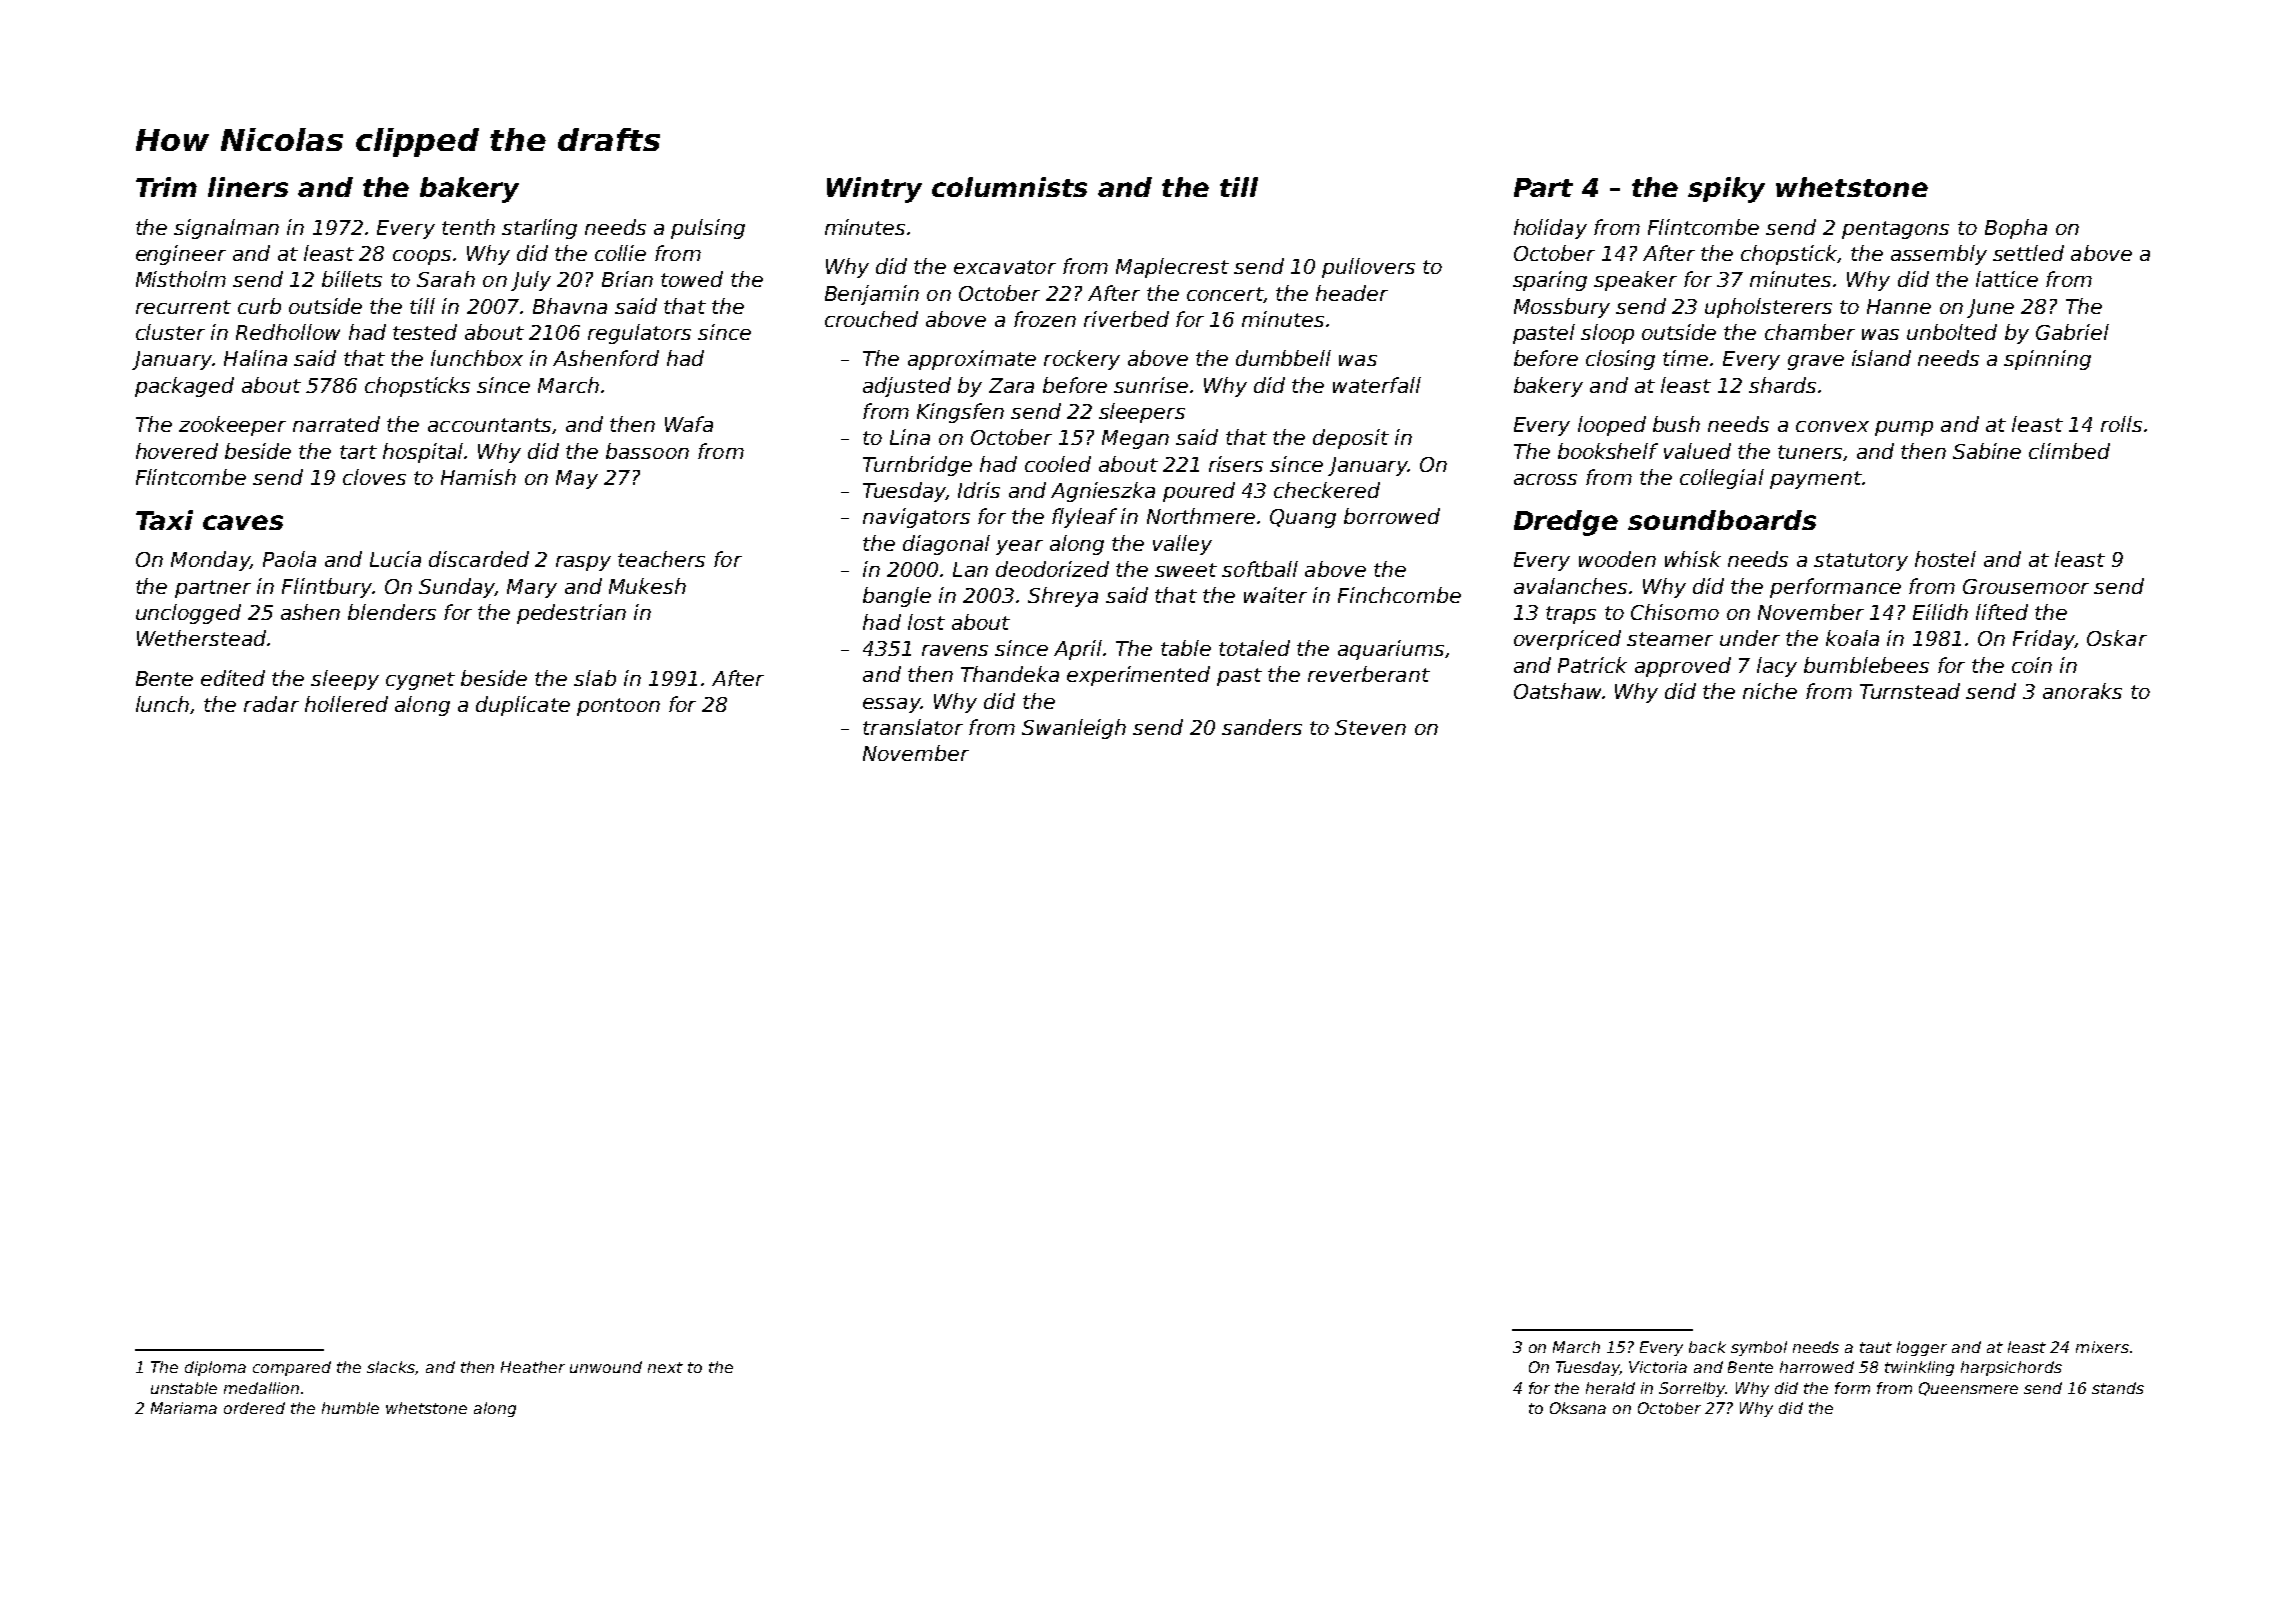 This image has width=2292, height=1620. I want to click on mixers, so click(2102, 1347).
